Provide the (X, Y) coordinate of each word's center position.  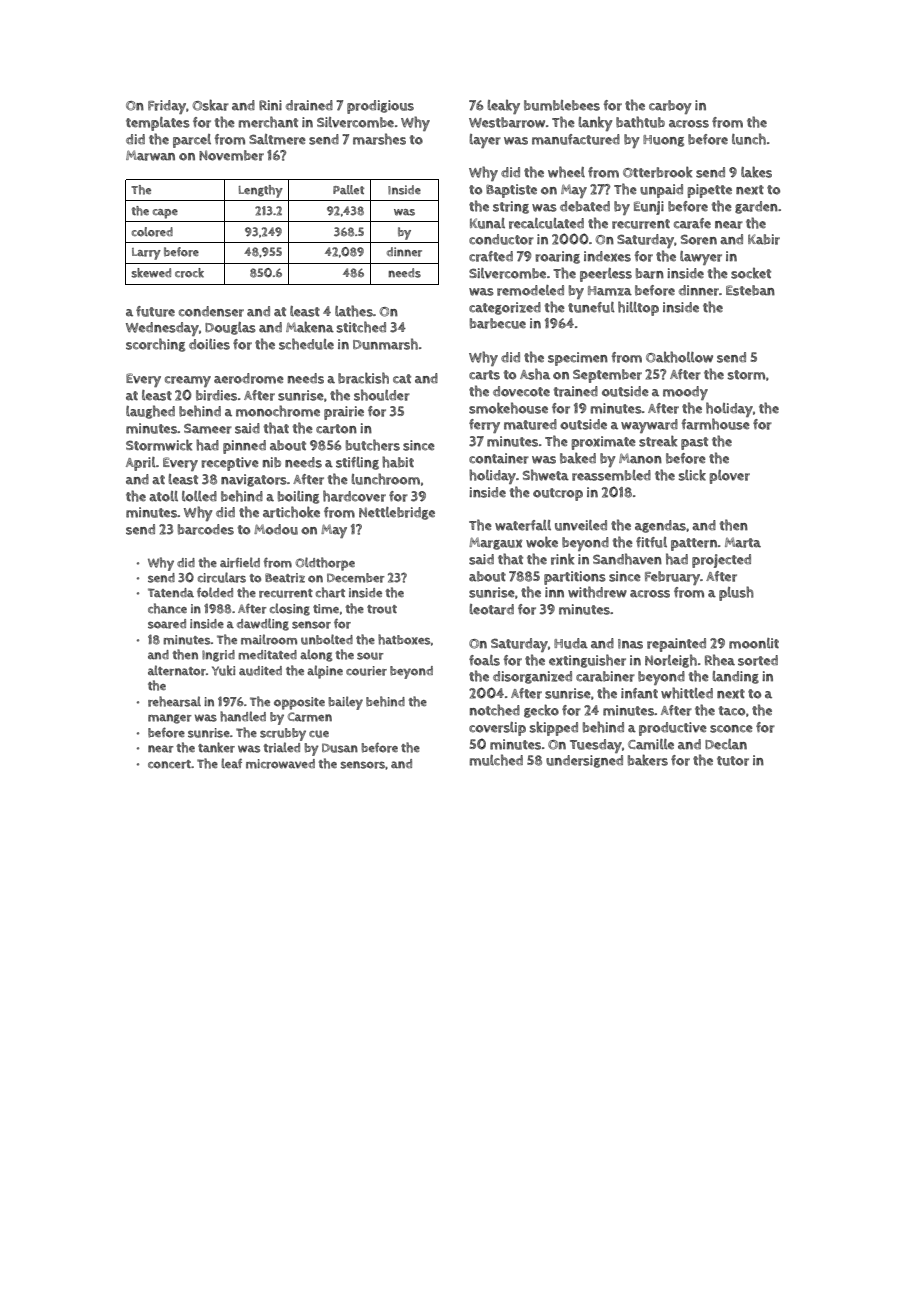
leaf (231, 763)
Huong (663, 141)
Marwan (150, 155)
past (694, 443)
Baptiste (511, 191)
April (141, 464)
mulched (496, 760)
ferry (484, 426)
